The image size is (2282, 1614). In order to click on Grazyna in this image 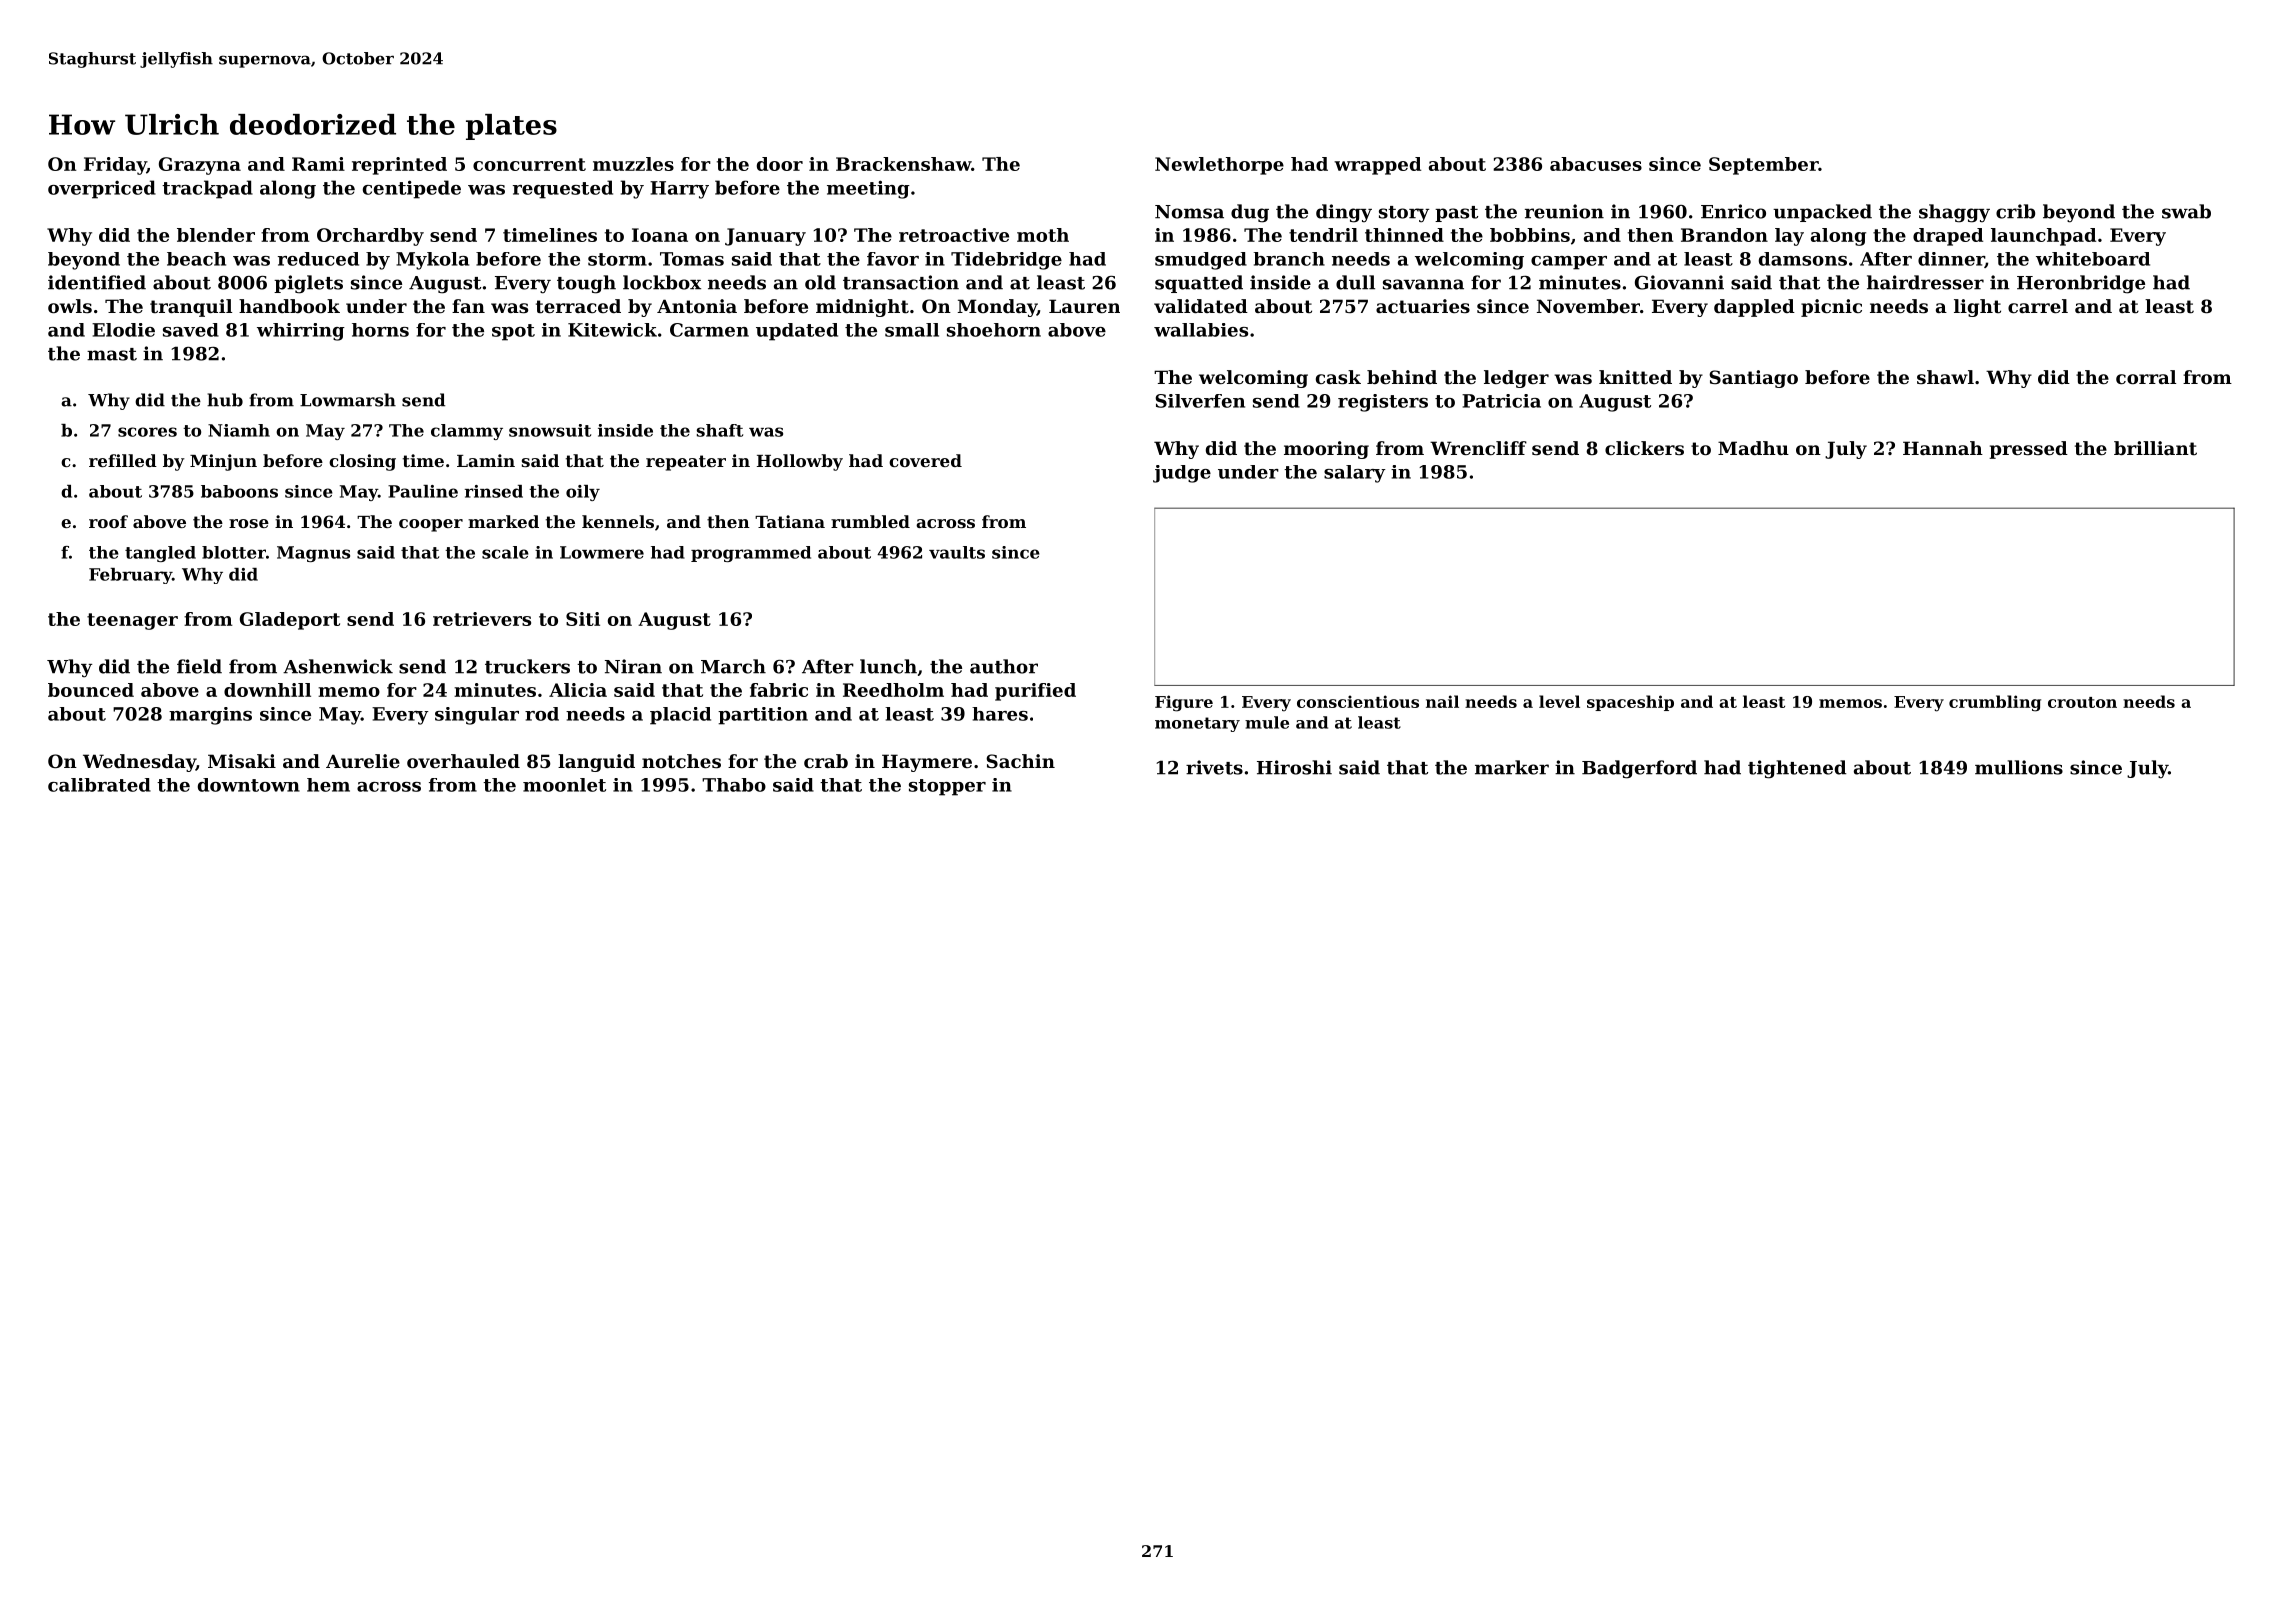, I will do `click(200, 166)`.
